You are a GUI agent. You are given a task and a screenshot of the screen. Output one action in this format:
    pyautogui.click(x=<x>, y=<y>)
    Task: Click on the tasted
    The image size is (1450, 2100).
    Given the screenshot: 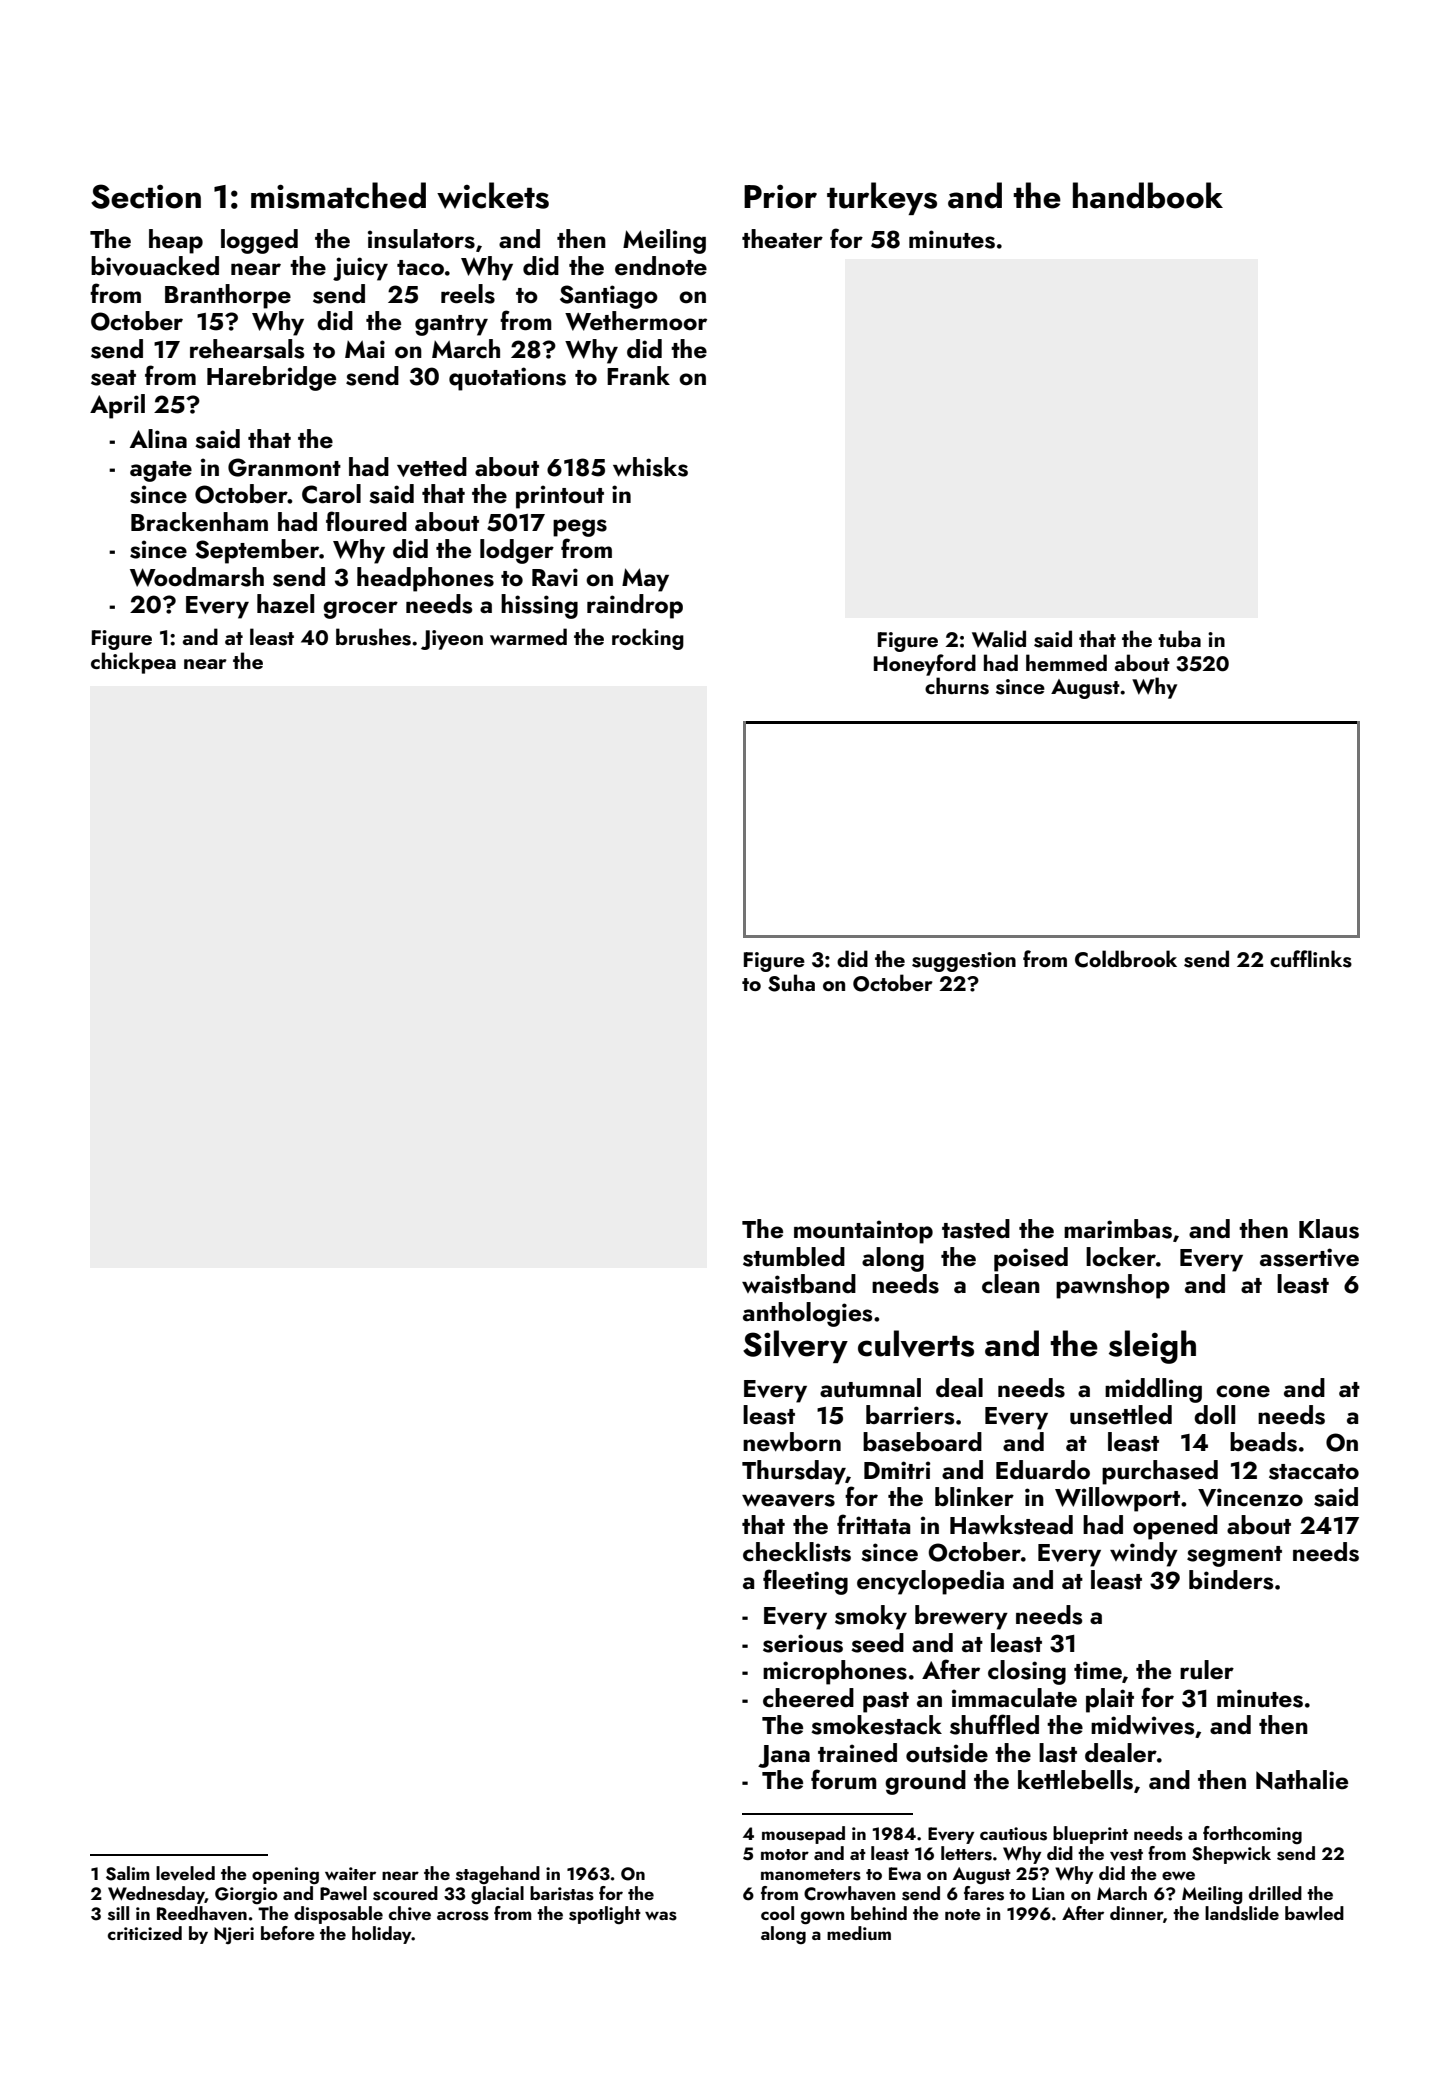 What is the action you would take?
    pyautogui.click(x=976, y=1229)
